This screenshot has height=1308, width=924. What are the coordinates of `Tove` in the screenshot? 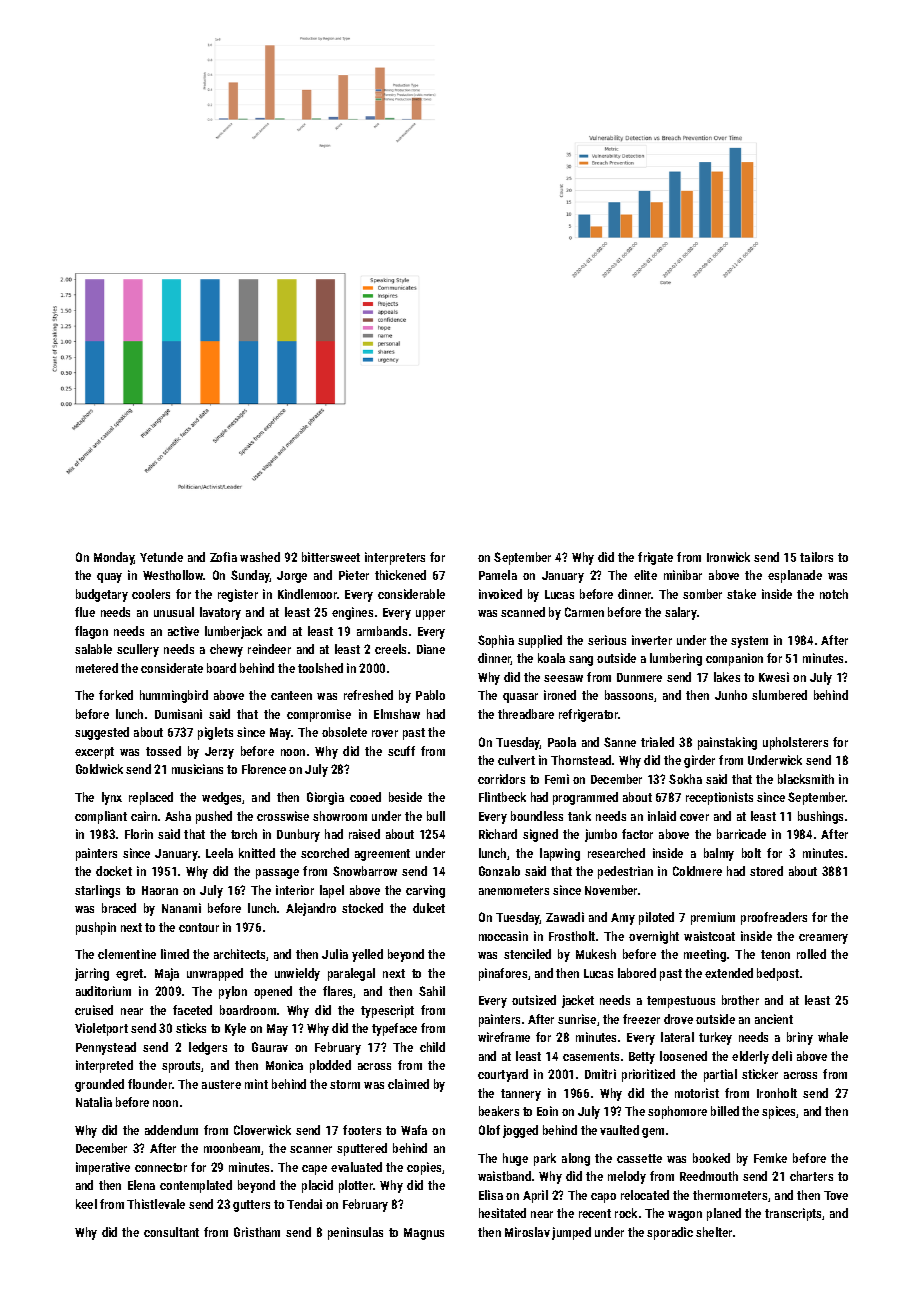 It's located at (836, 1195).
